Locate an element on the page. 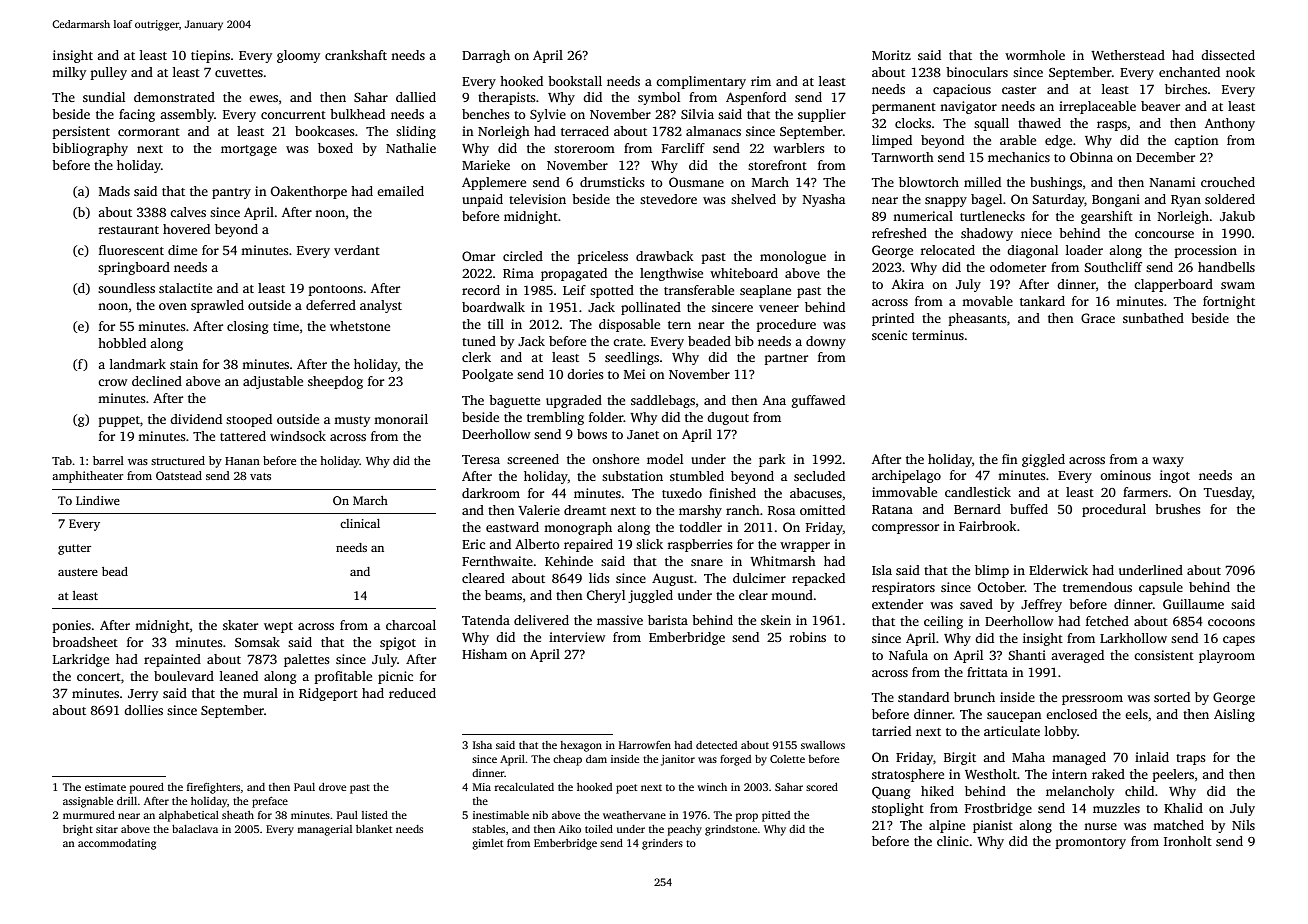 Image resolution: width=1308 pixels, height=924 pixels. niece is located at coordinates (1036, 233).
